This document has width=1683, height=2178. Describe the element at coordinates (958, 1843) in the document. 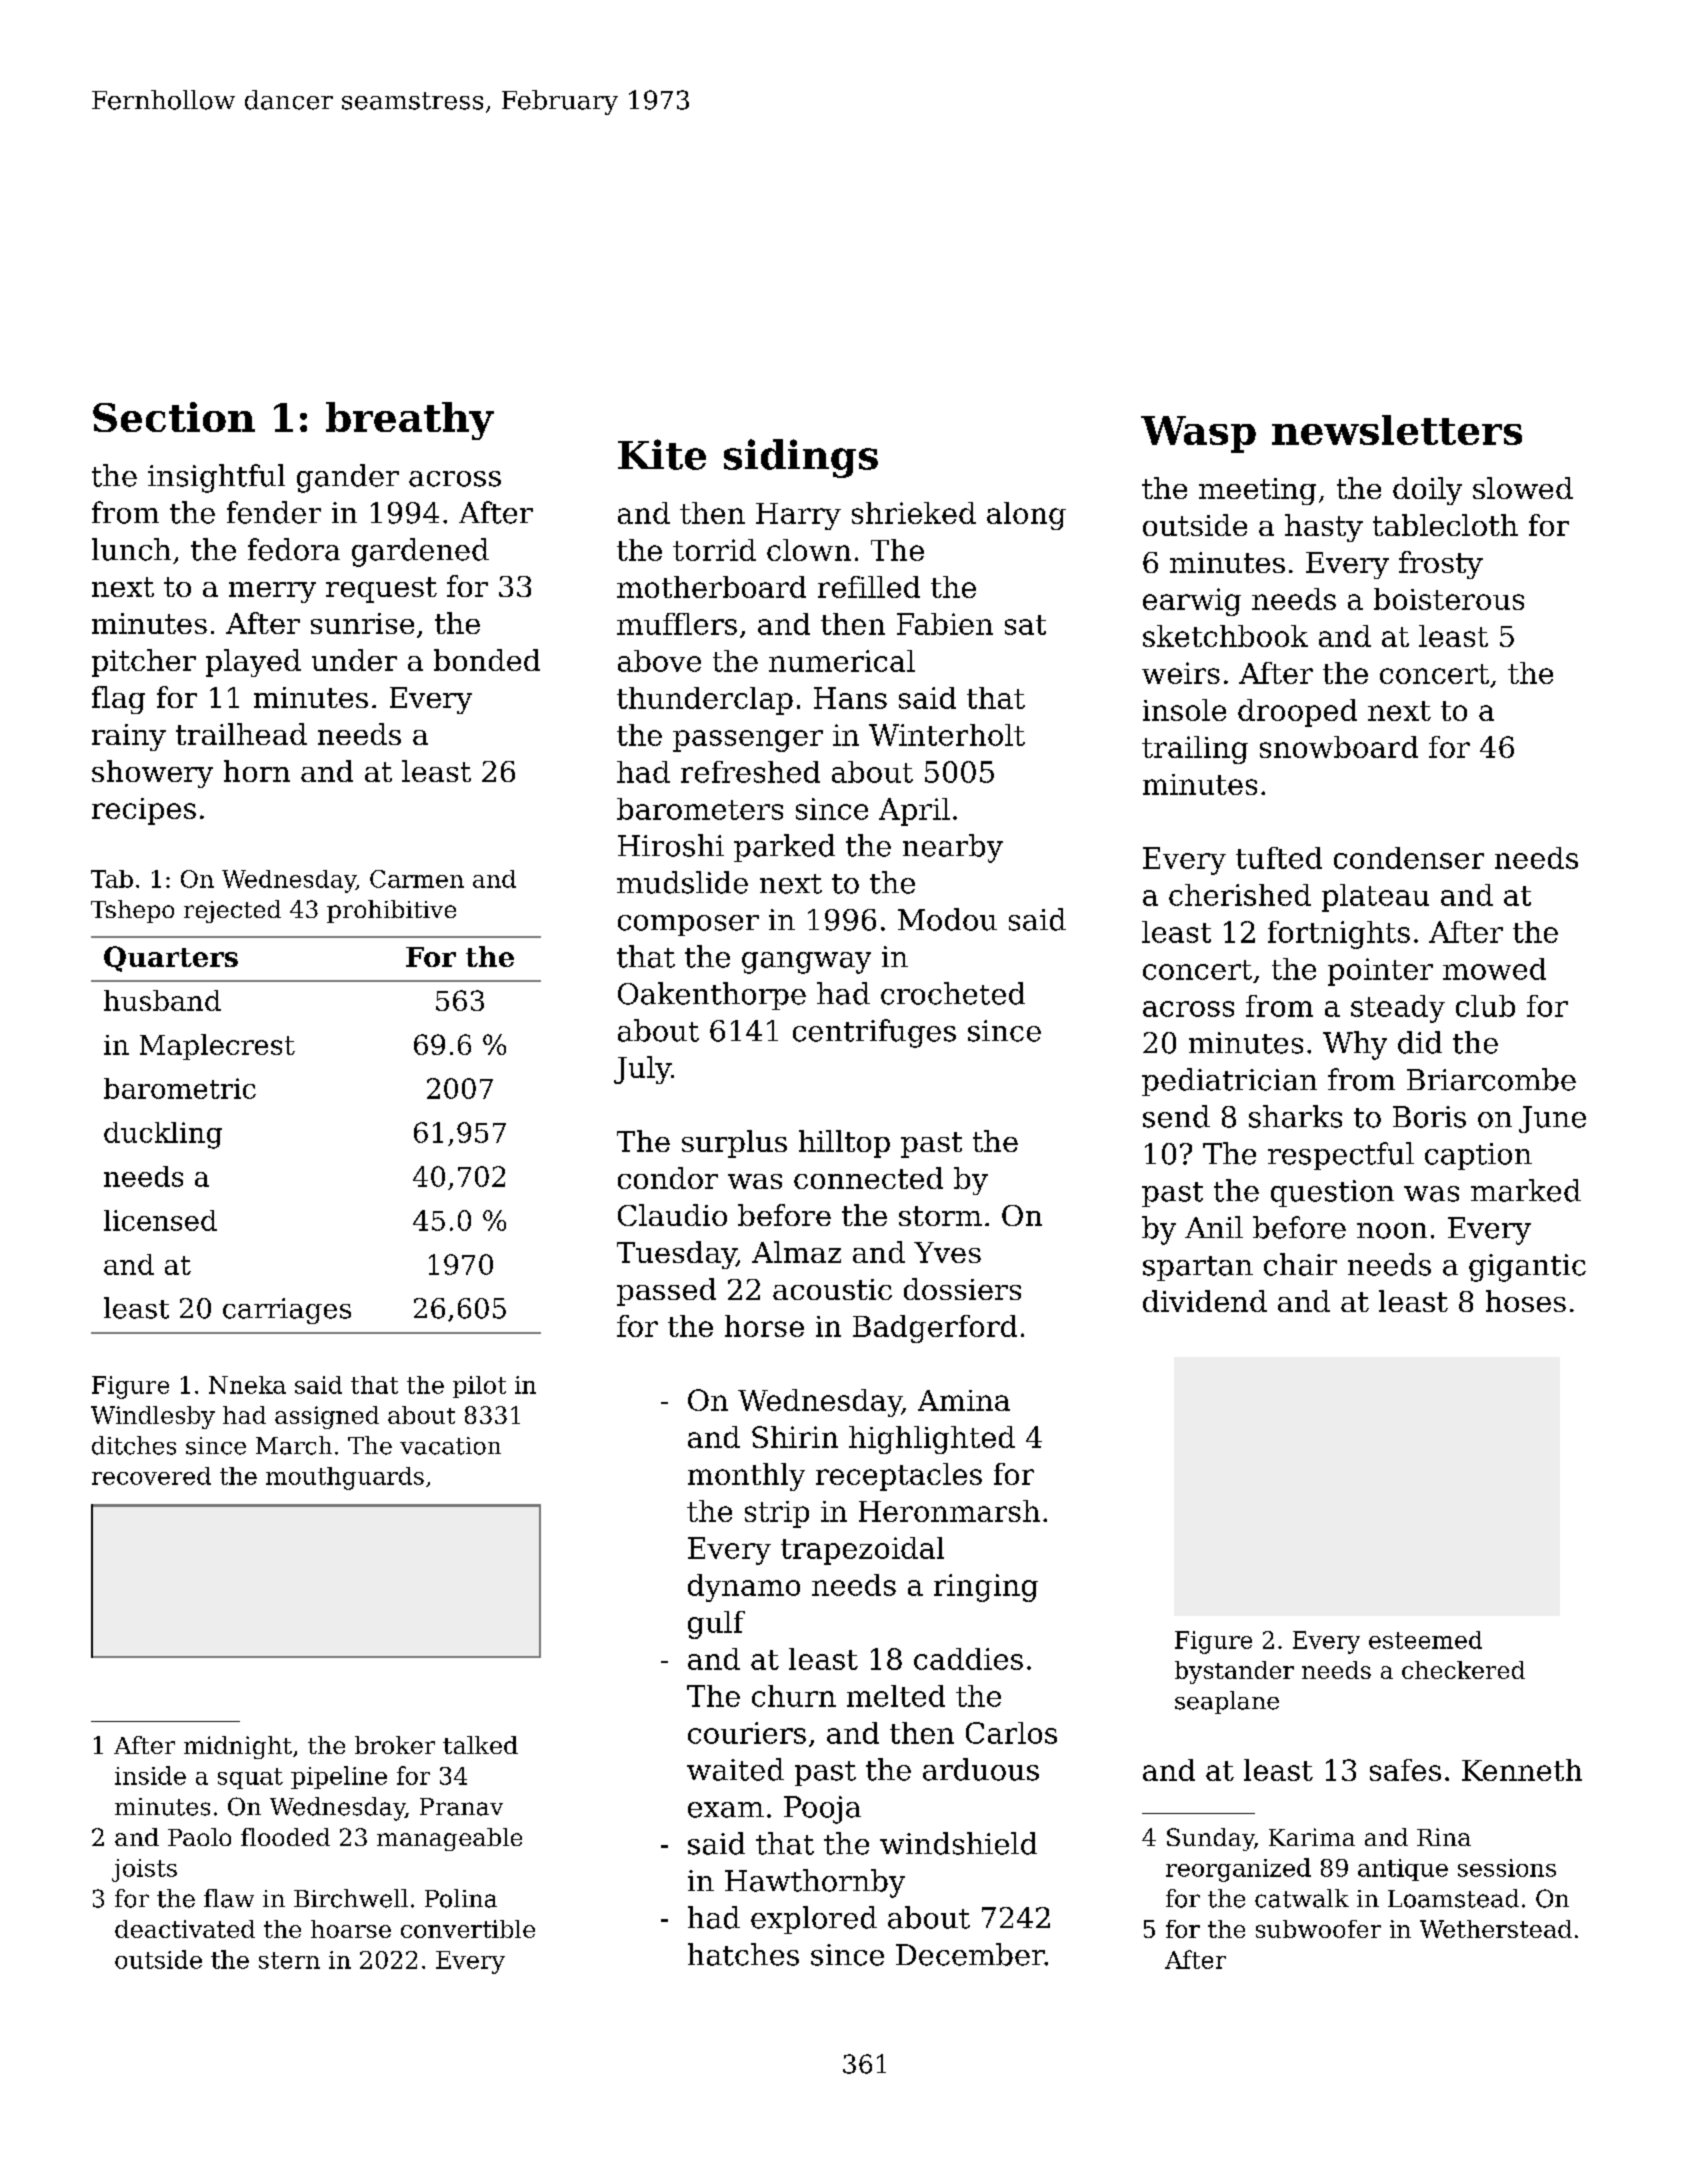

I see `windshield` at that location.
